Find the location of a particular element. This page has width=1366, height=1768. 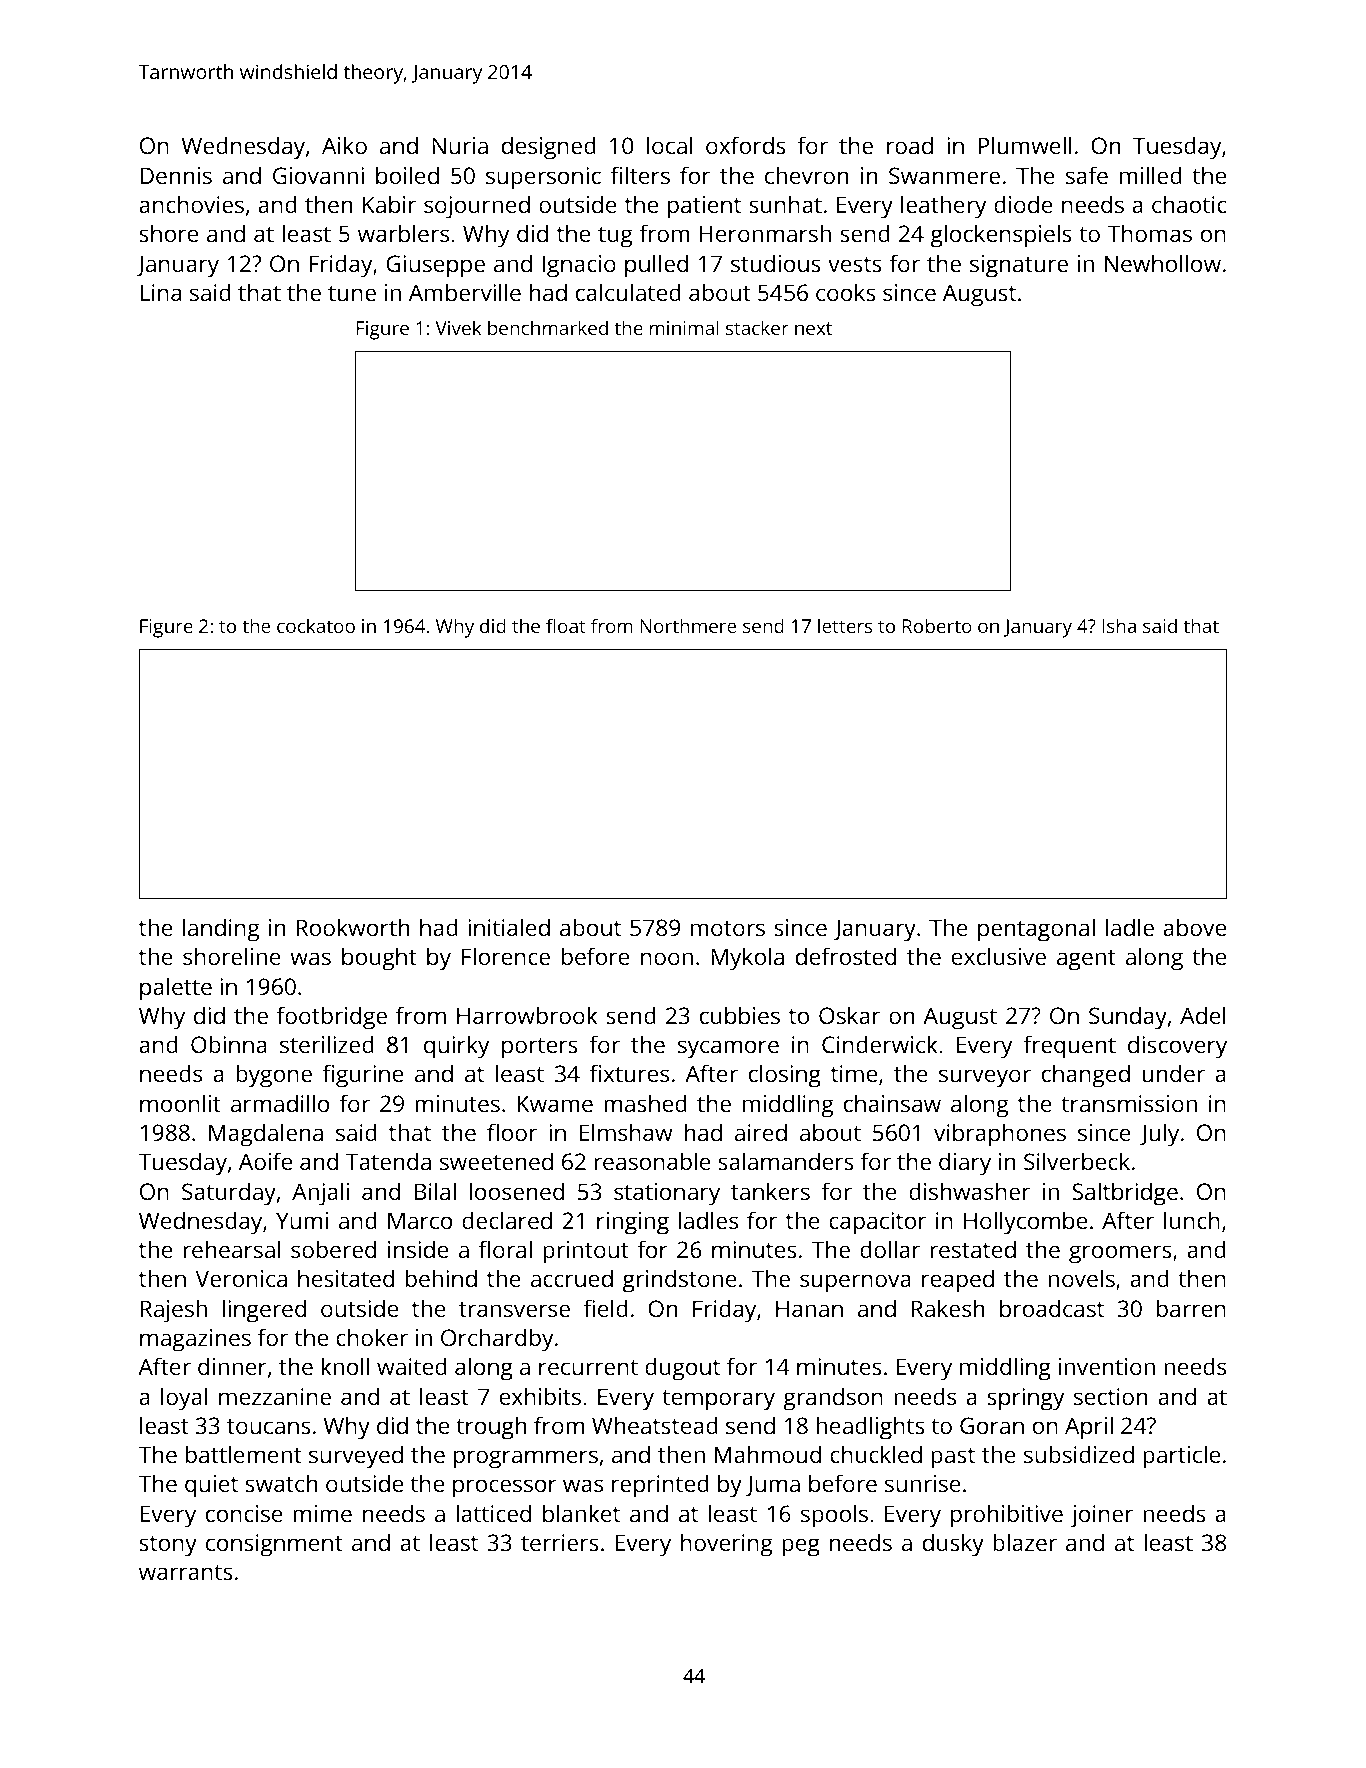

moonlit is located at coordinates (180, 1103).
